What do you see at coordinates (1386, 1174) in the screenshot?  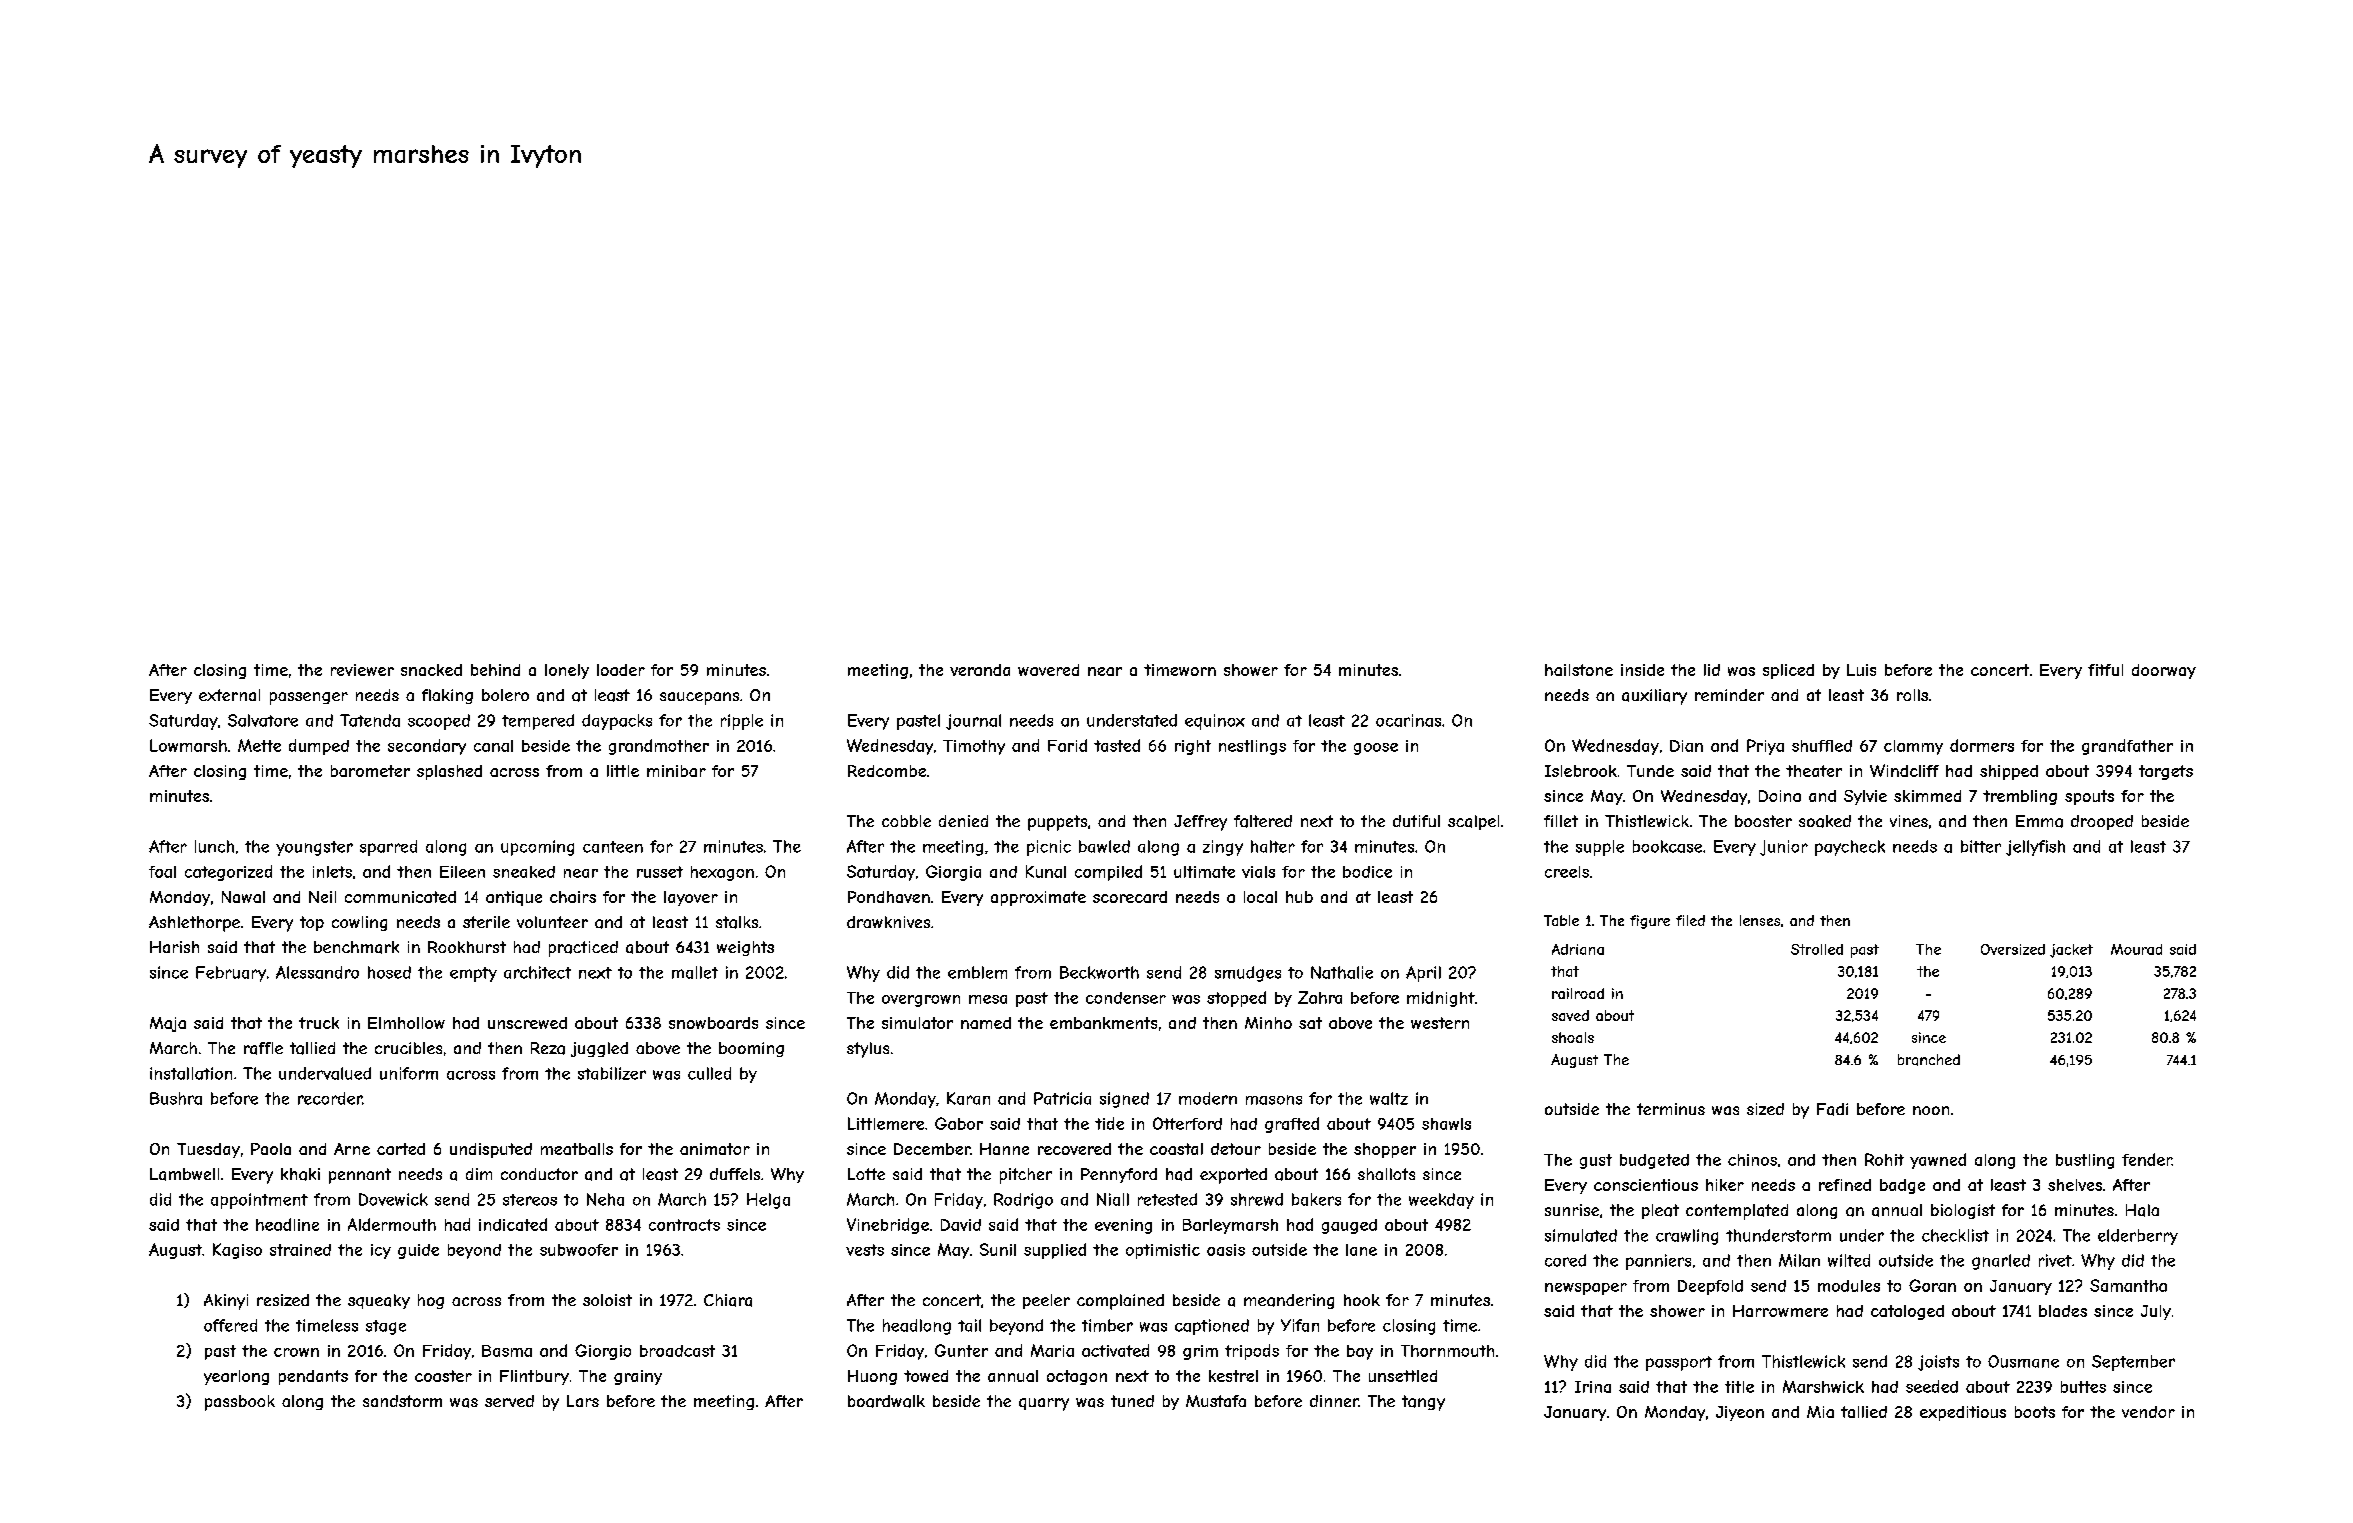 I see `shallots` at bounding box center [1386, 1174].
